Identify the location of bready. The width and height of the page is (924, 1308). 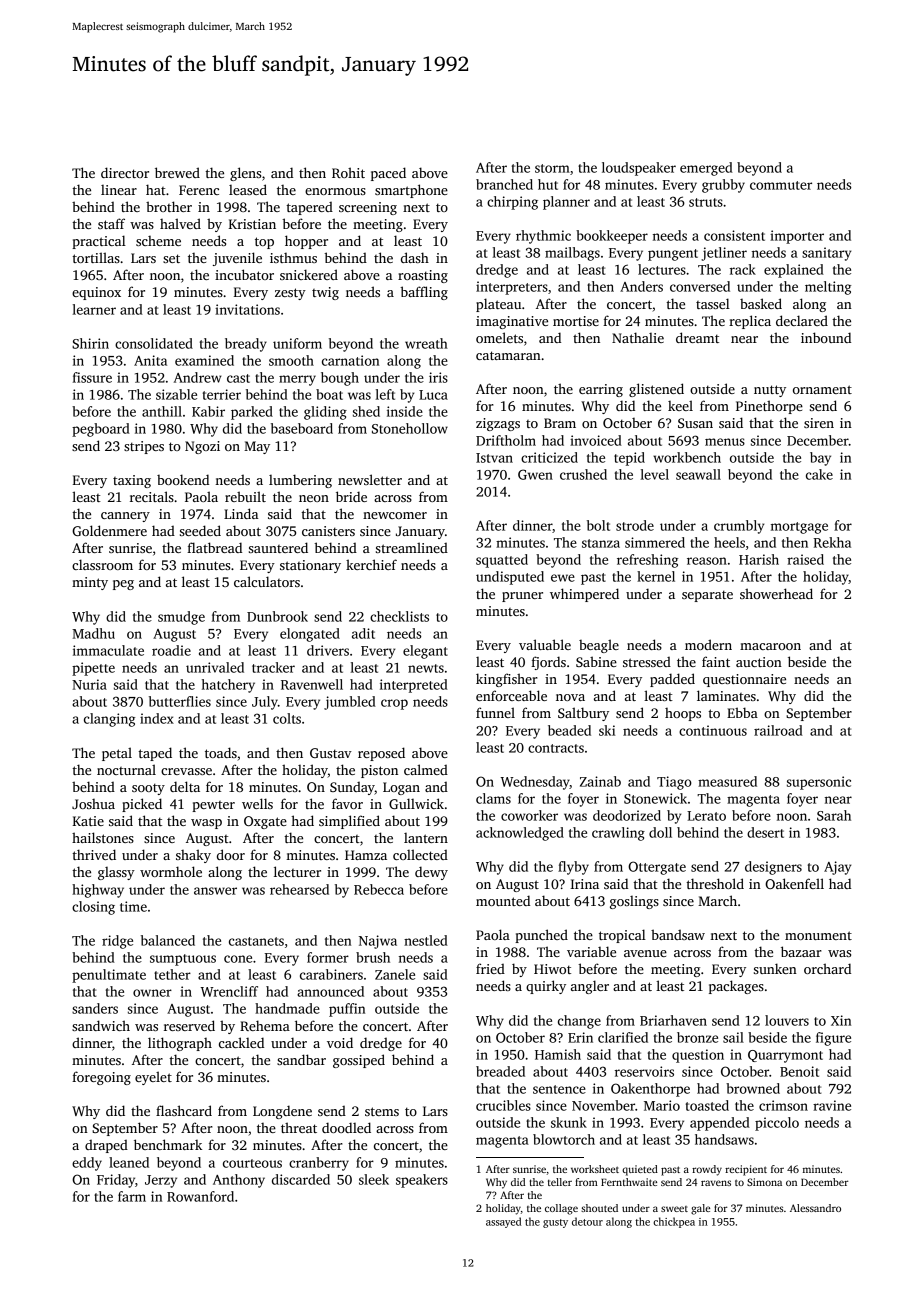
(246, 345).
